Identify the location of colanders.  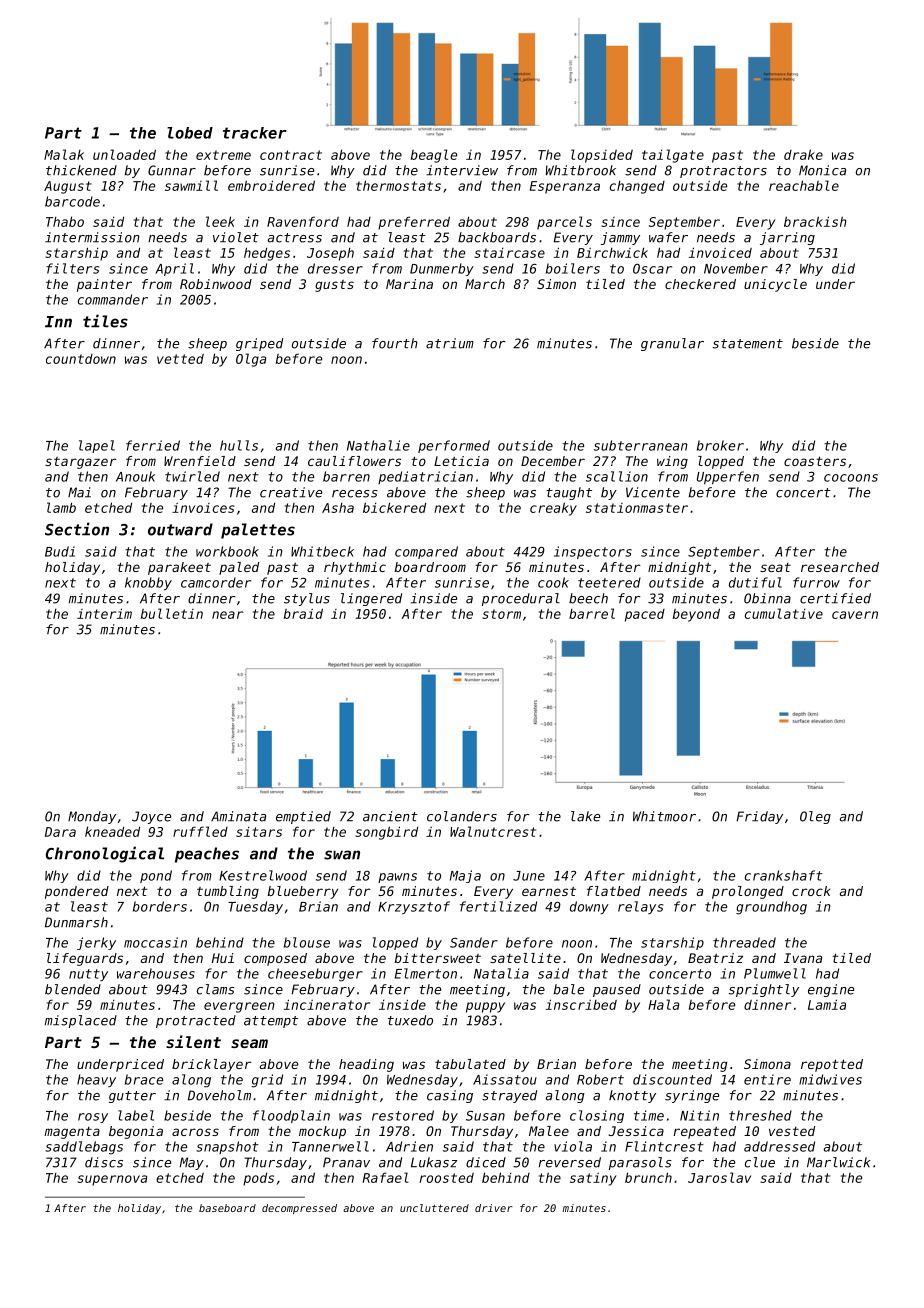
(462, 816).
